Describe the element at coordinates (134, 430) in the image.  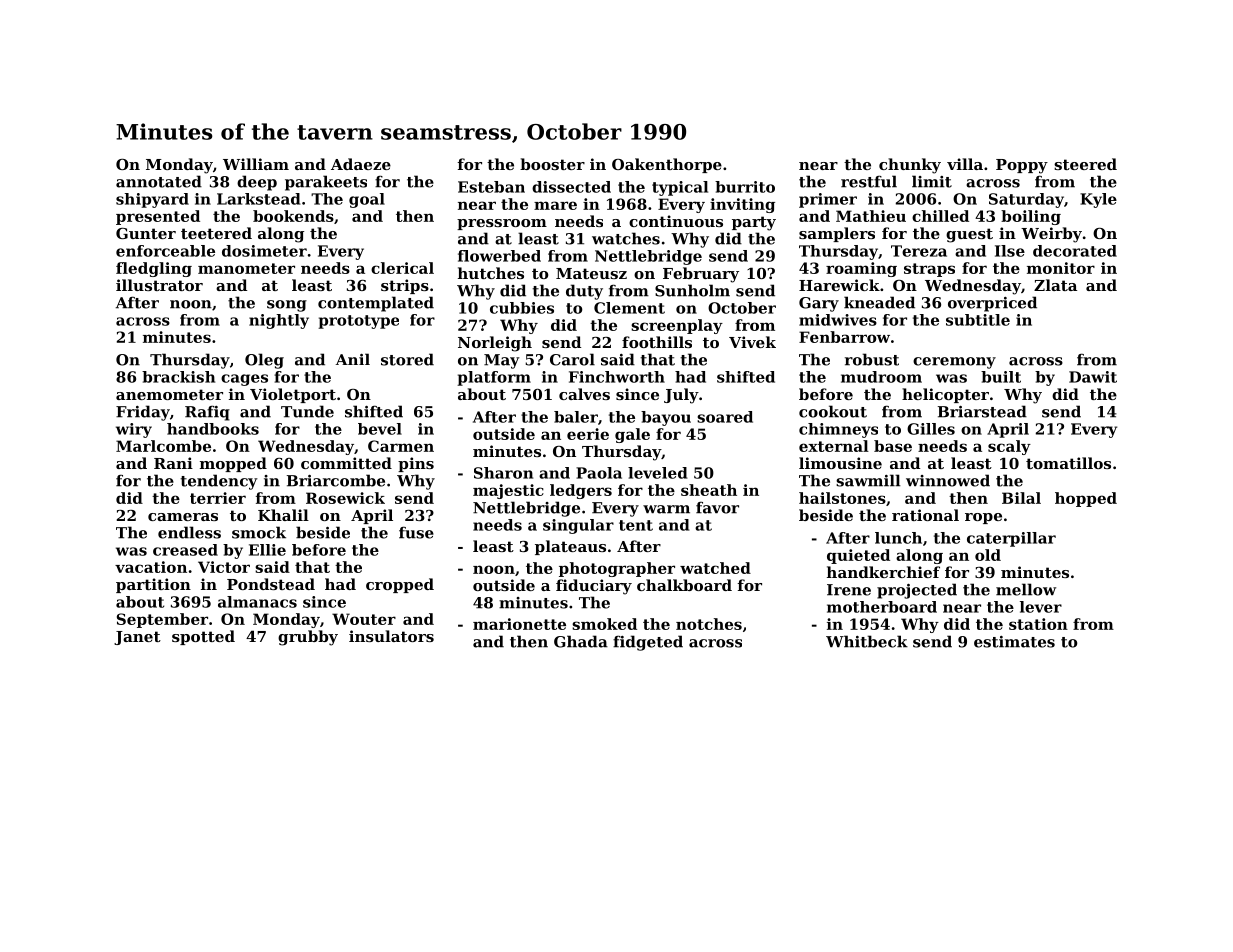
I see `wiry` at that location.
